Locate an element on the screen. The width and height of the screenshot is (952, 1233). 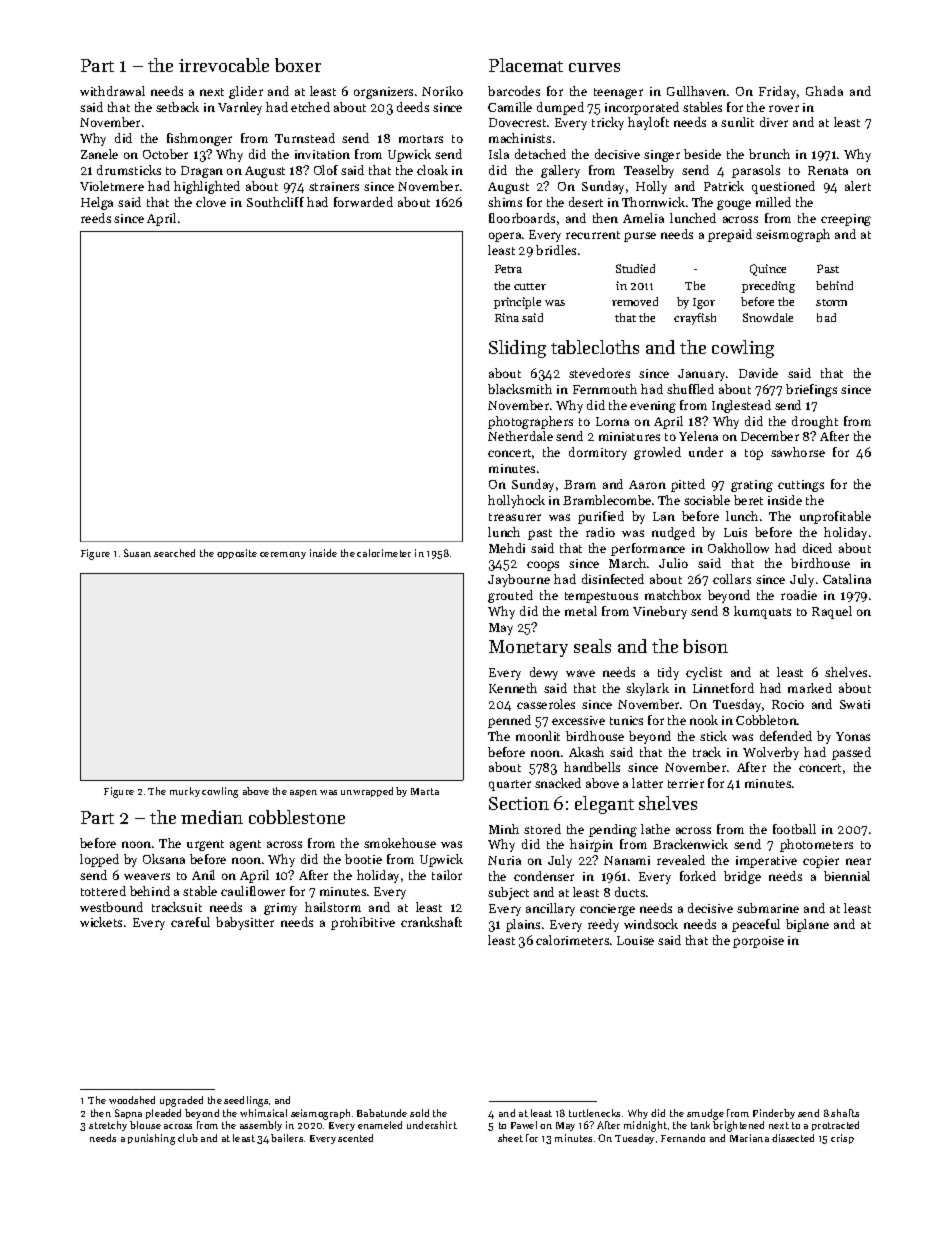
sheet is located at coordinates (510, 1138).
